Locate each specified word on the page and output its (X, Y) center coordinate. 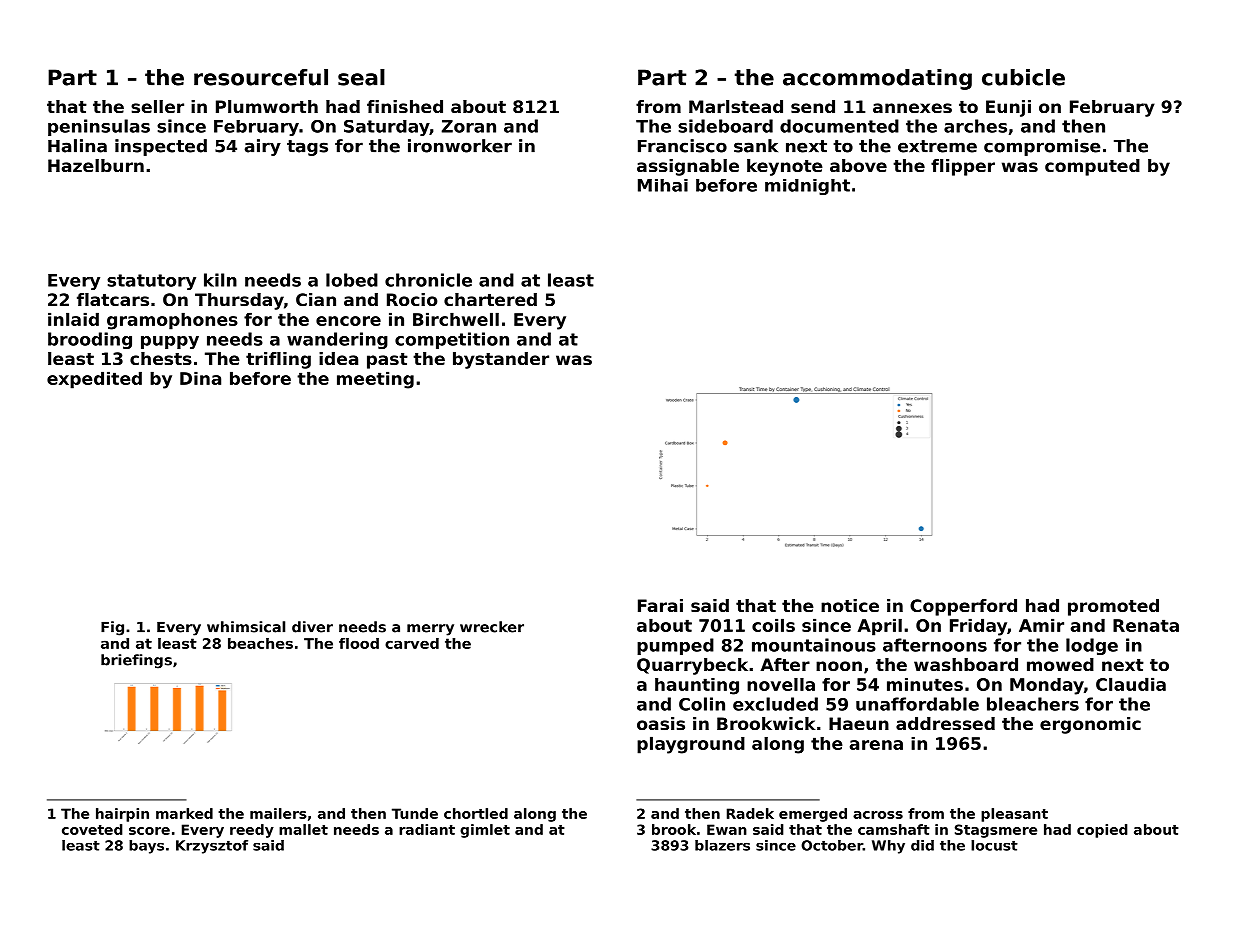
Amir (1041, 625)
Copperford (963, 607)
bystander (501, 360)
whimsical (246, 627)
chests (161, 358)
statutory (151, 282)
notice (850, 605)
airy (263, 147)
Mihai (663, 185)
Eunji (1008, 108)
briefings (136, 661)
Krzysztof (212, 847)
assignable (688, 167)
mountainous (814, 645)
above (858, 165)
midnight (807, 187)
